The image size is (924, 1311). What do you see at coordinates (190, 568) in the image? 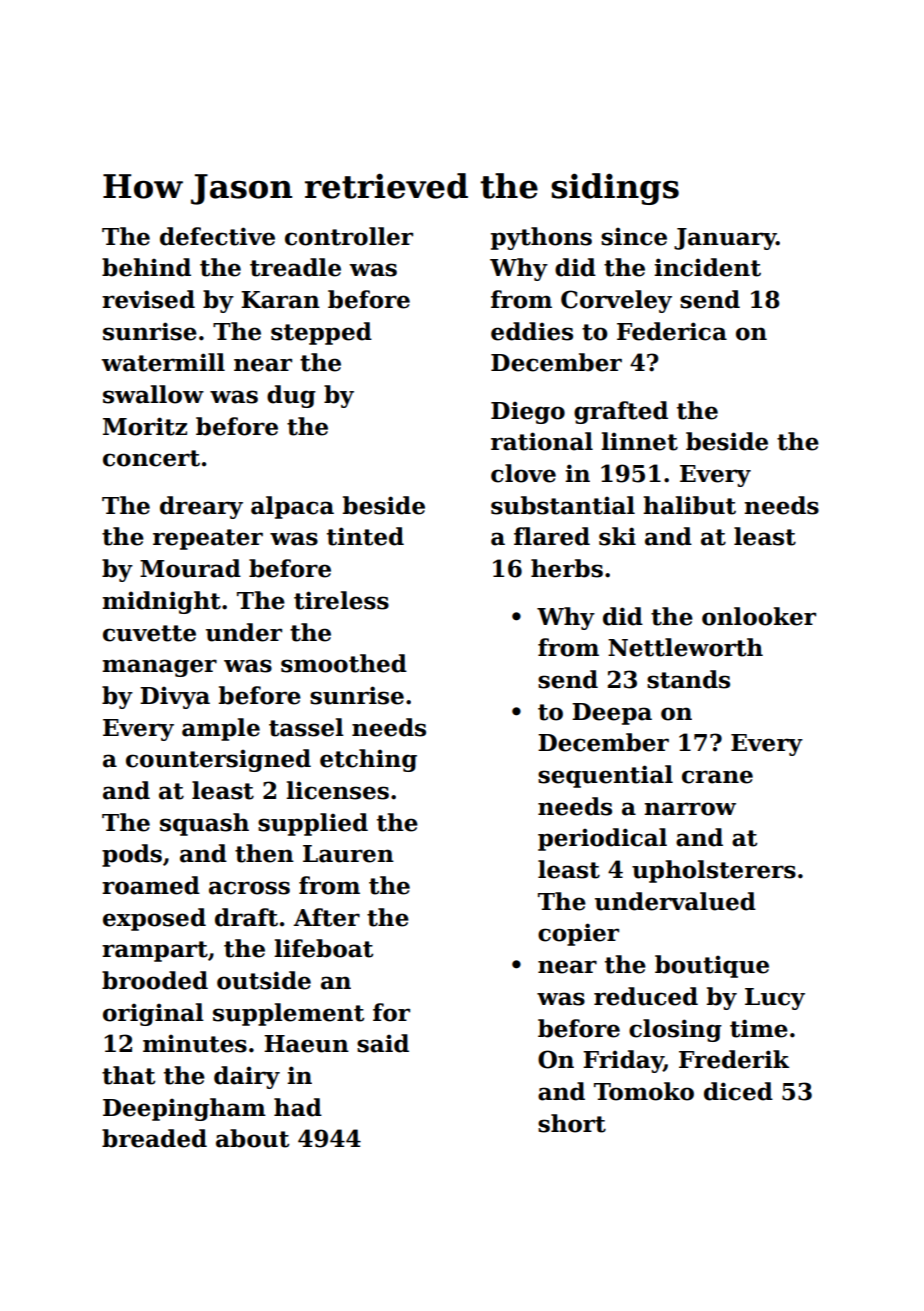
I see `Mourad` at bounding box center [190, 568].
